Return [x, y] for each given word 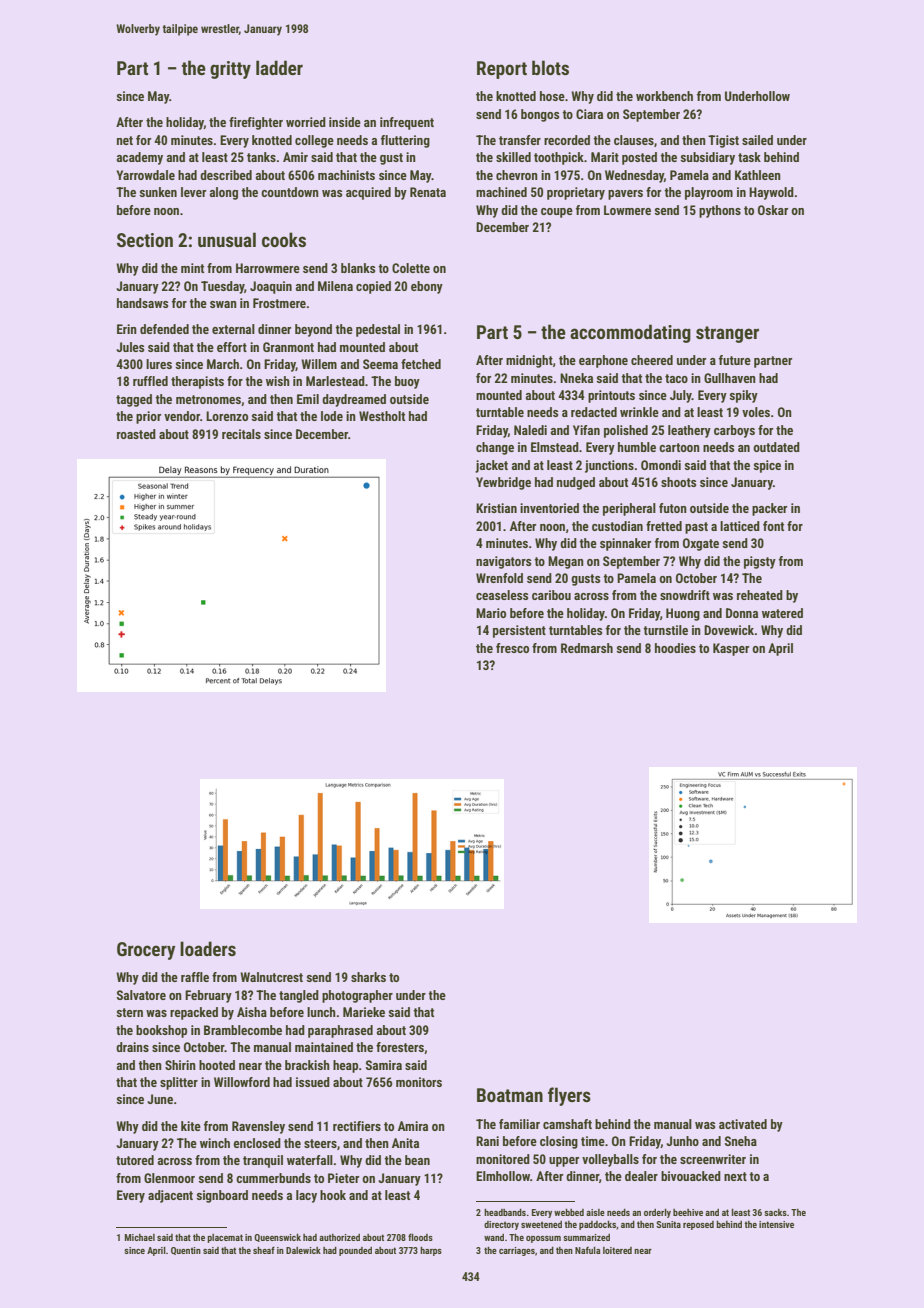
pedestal [378, 330]
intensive [776, 1224]
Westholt [382, 416]
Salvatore [141, 995]
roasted [136, 434]
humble [637, 447]
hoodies [675, 648]
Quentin [186, 1251]
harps [431, 1251]
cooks [284, 239]
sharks [368, 977]
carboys [734, 431]
